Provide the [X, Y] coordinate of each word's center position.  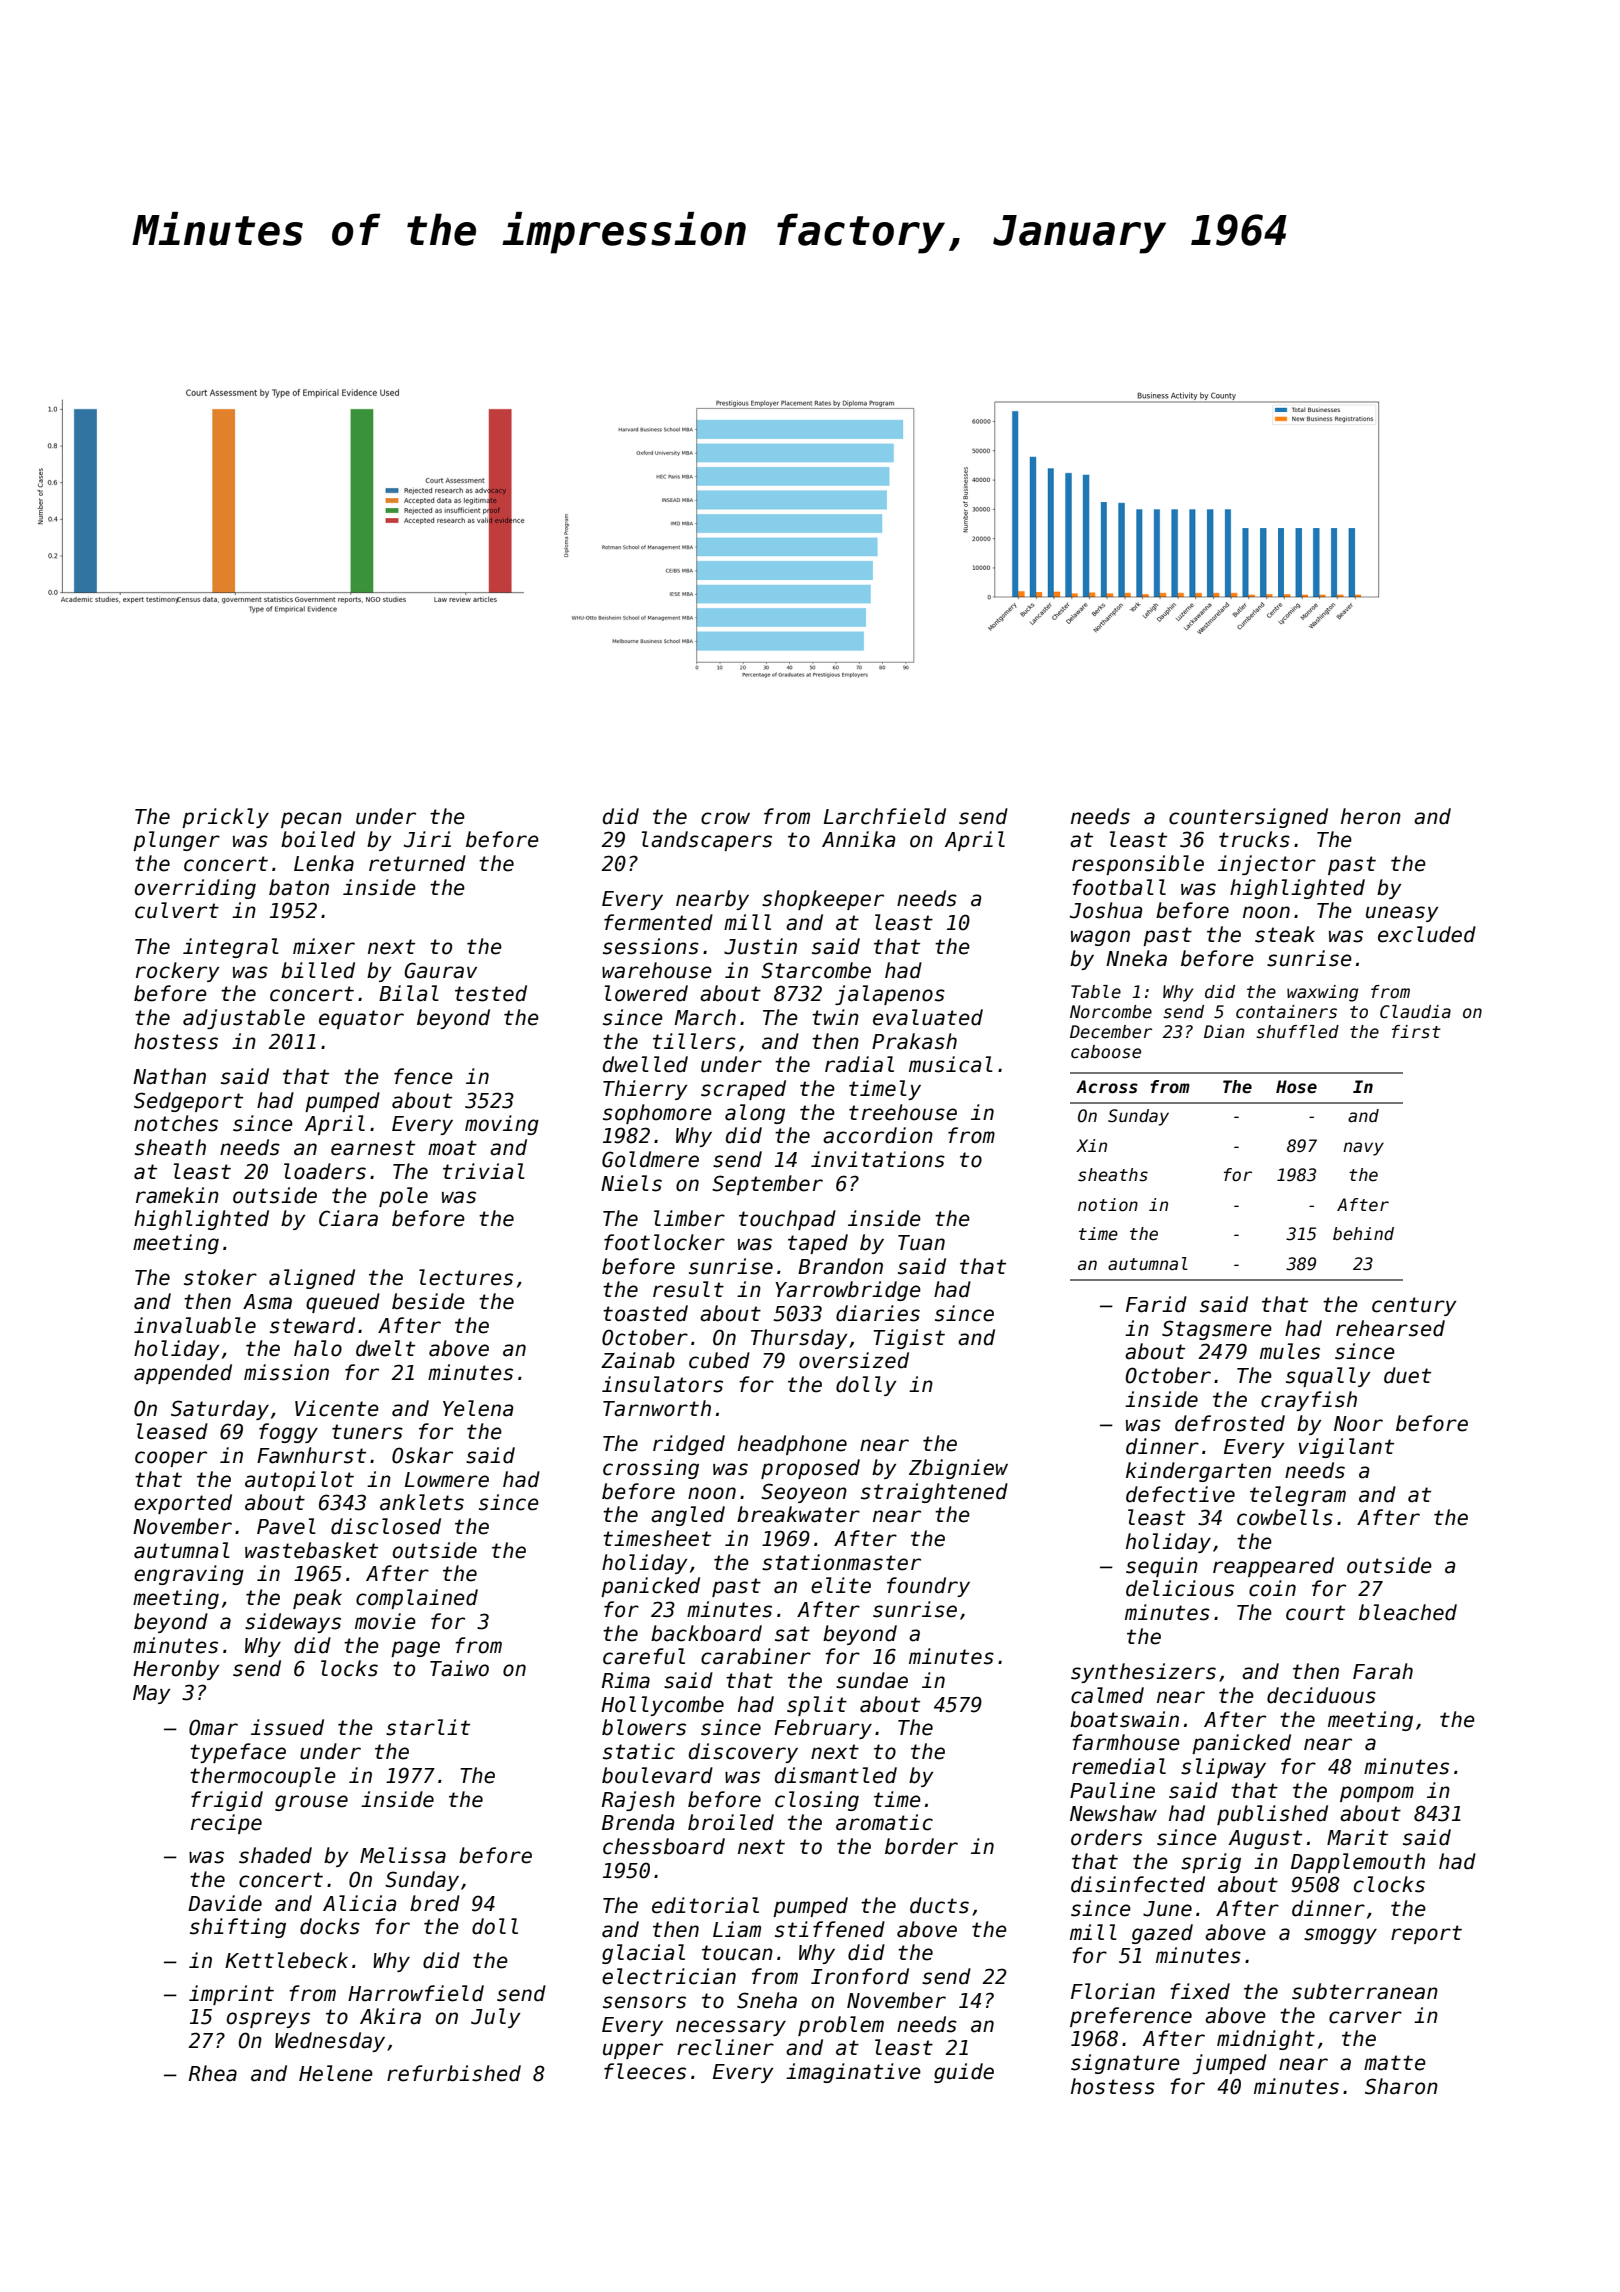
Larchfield [885, 816]
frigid [227, 1801]
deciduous [1321, 1695]
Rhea [213, 2073]
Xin [1091, 1145]
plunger [176, 841]
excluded [1427, 934]
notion [1108, 1205]
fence [423, 1076]
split [817, 1706]
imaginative [853, 2073]
